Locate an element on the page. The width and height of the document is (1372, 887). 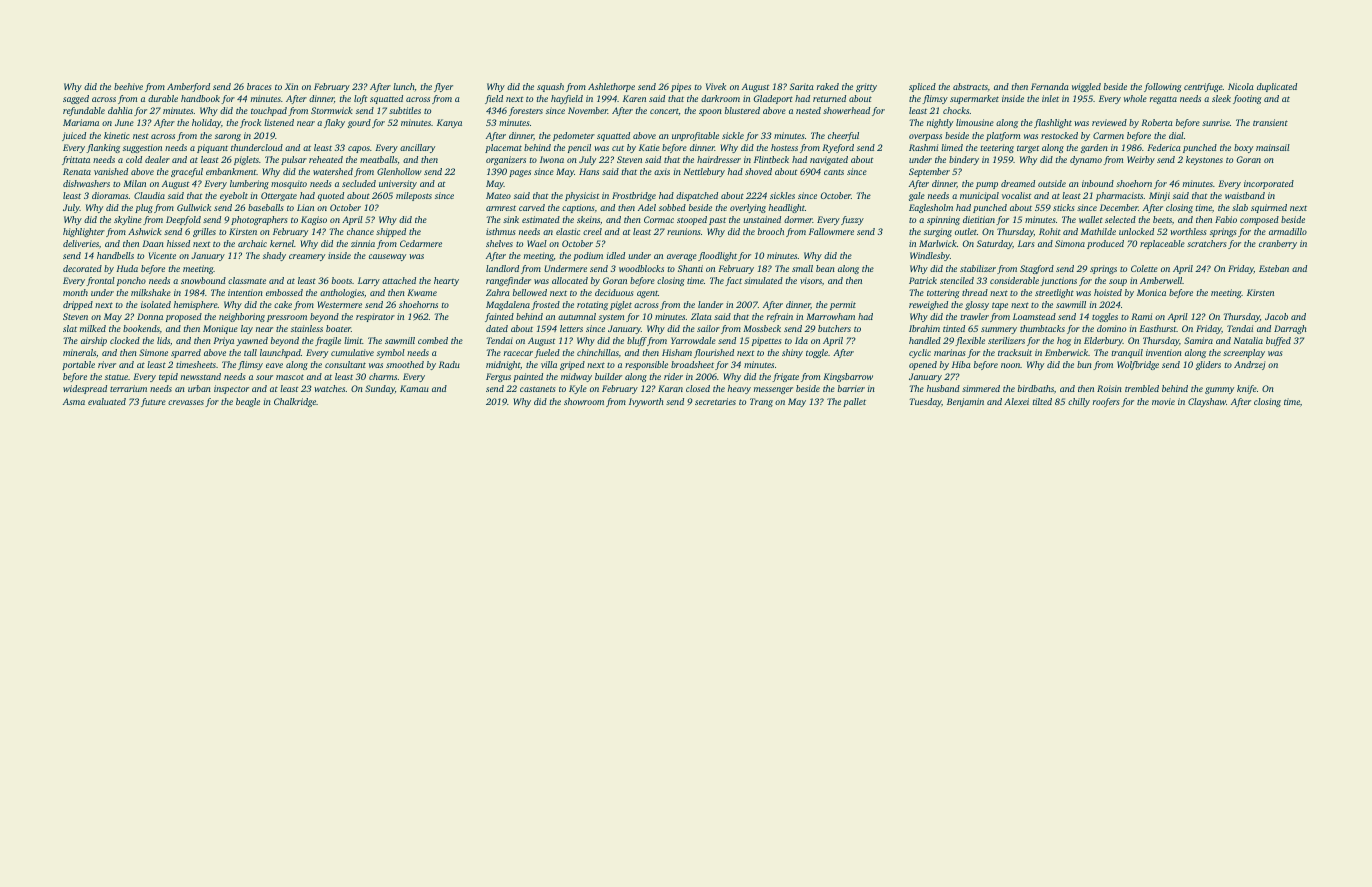
dripped is located at coordinates (78, 305).
